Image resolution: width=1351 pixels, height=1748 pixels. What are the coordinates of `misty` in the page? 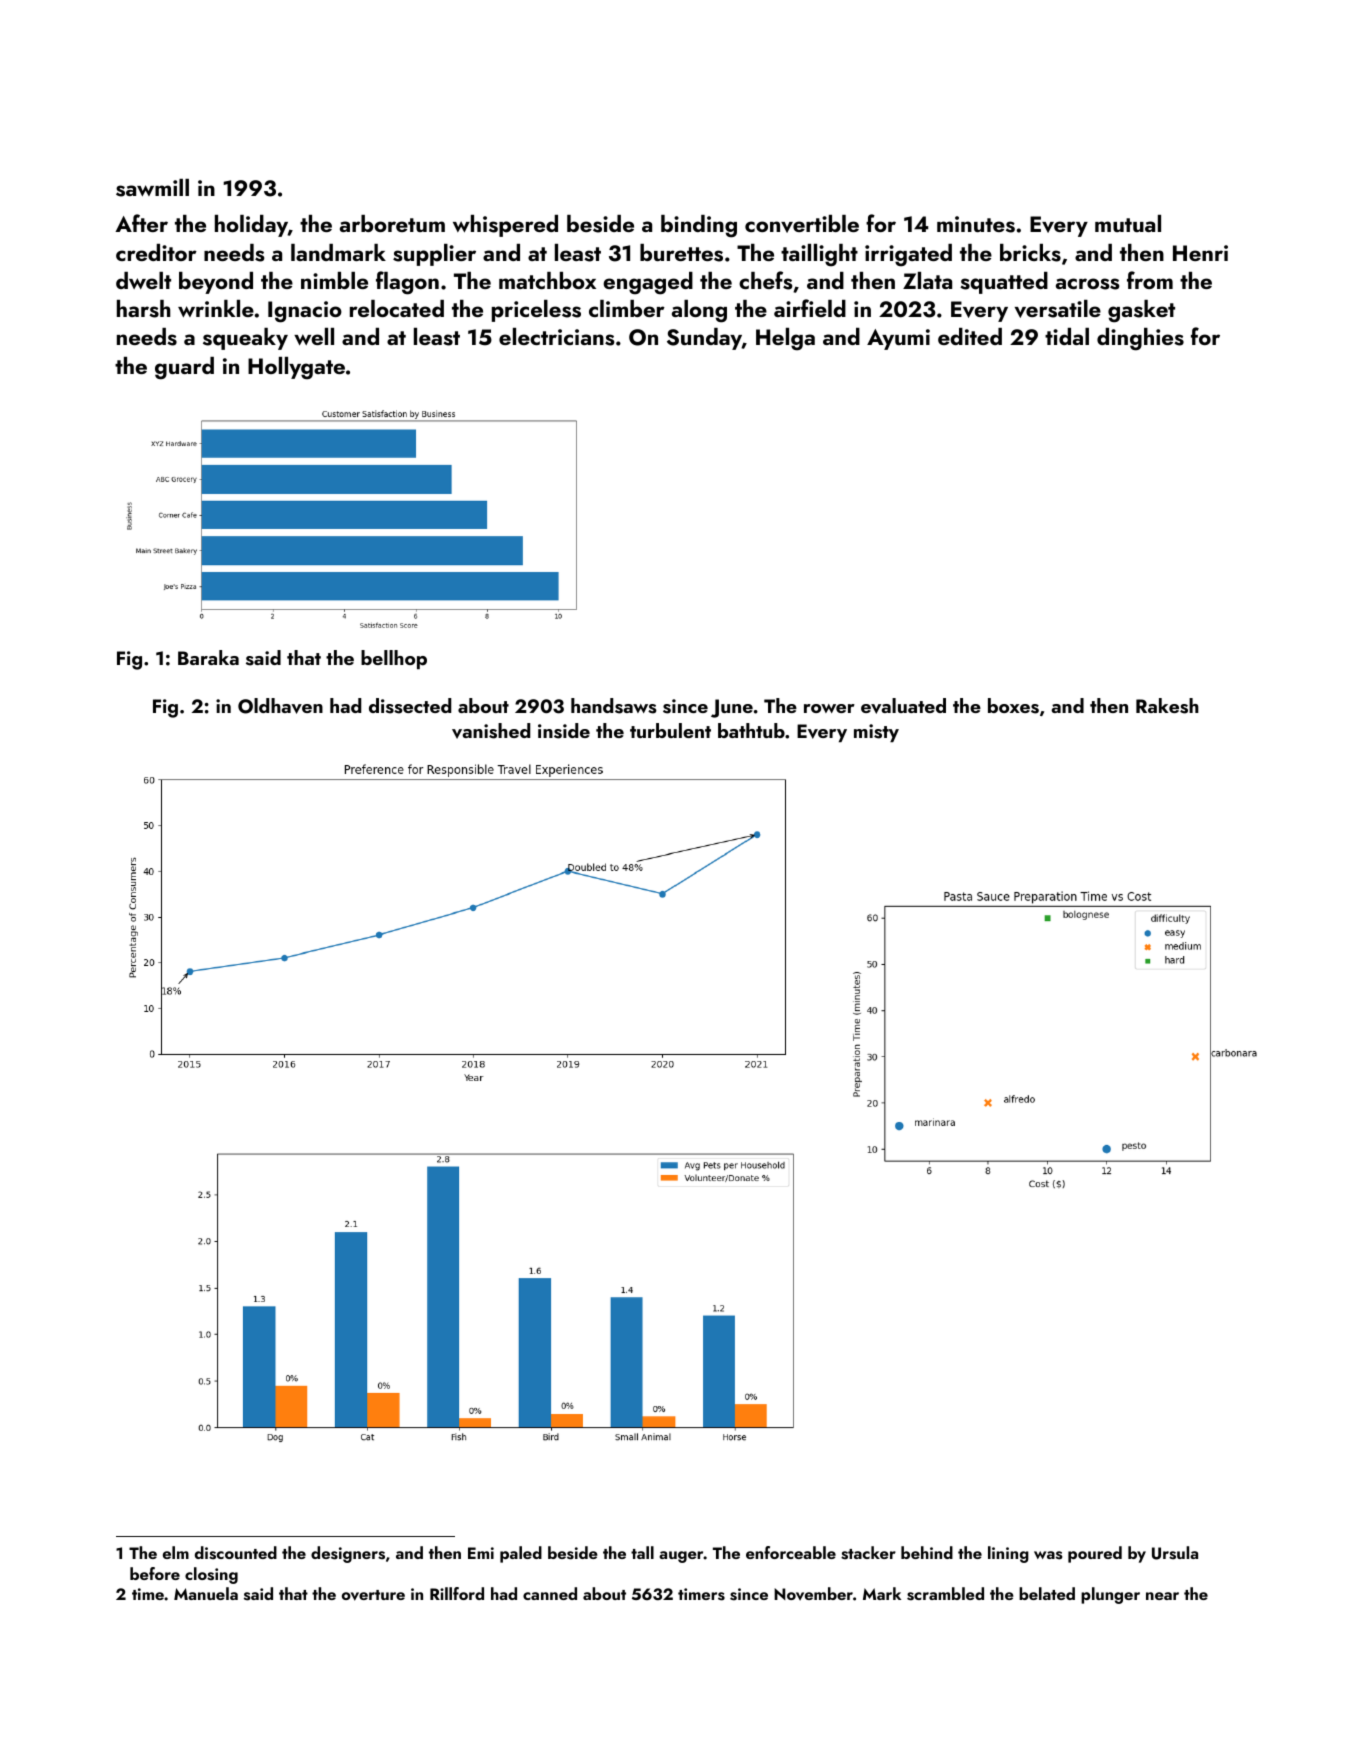 It's located at (876, 733).
